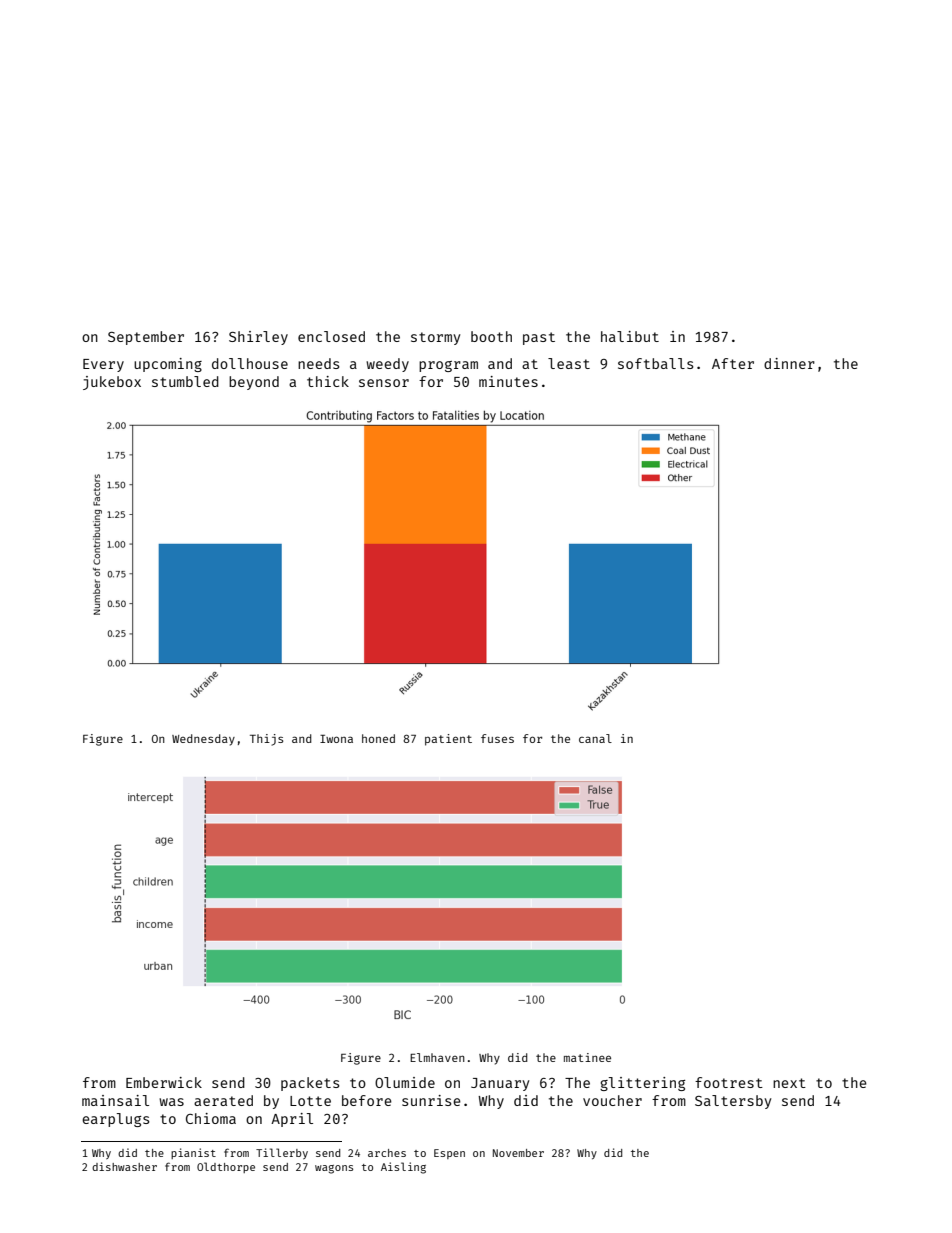  What do you see at coordinates (378, 738) in the document?
I see `honed` at bounding box center [378, 738].
